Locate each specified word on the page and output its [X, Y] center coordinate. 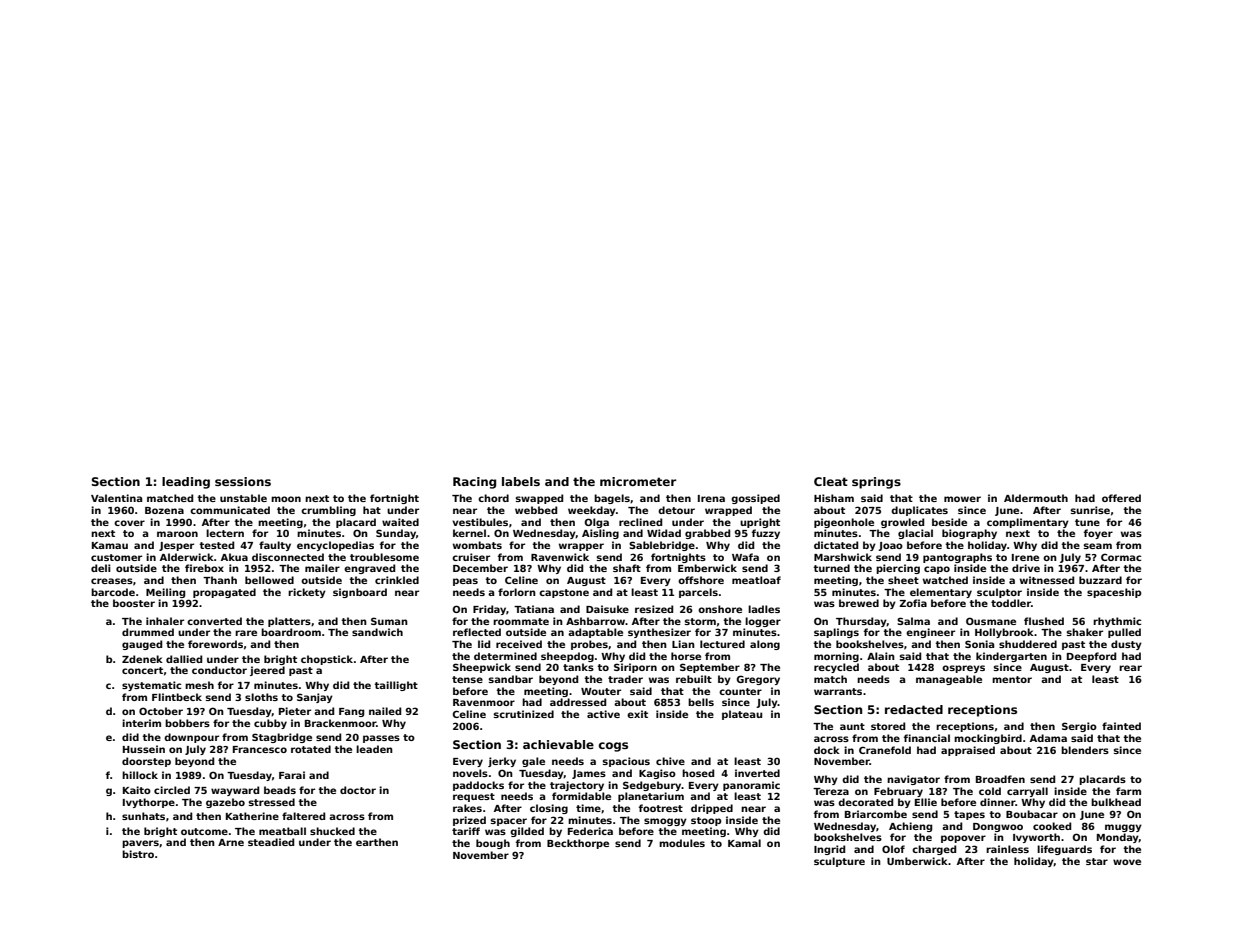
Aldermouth [1036, 498]
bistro [138, 854]
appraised [968, 751]
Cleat [831, 481]
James [589, 774]
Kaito [137, 790]
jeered [267, 671]
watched [945, 580]
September [710, 668]
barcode [113, 592]
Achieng [910, 827]
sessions [243, 481]
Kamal [744, 843]
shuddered [1028, 644]
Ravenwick [560, 557]
